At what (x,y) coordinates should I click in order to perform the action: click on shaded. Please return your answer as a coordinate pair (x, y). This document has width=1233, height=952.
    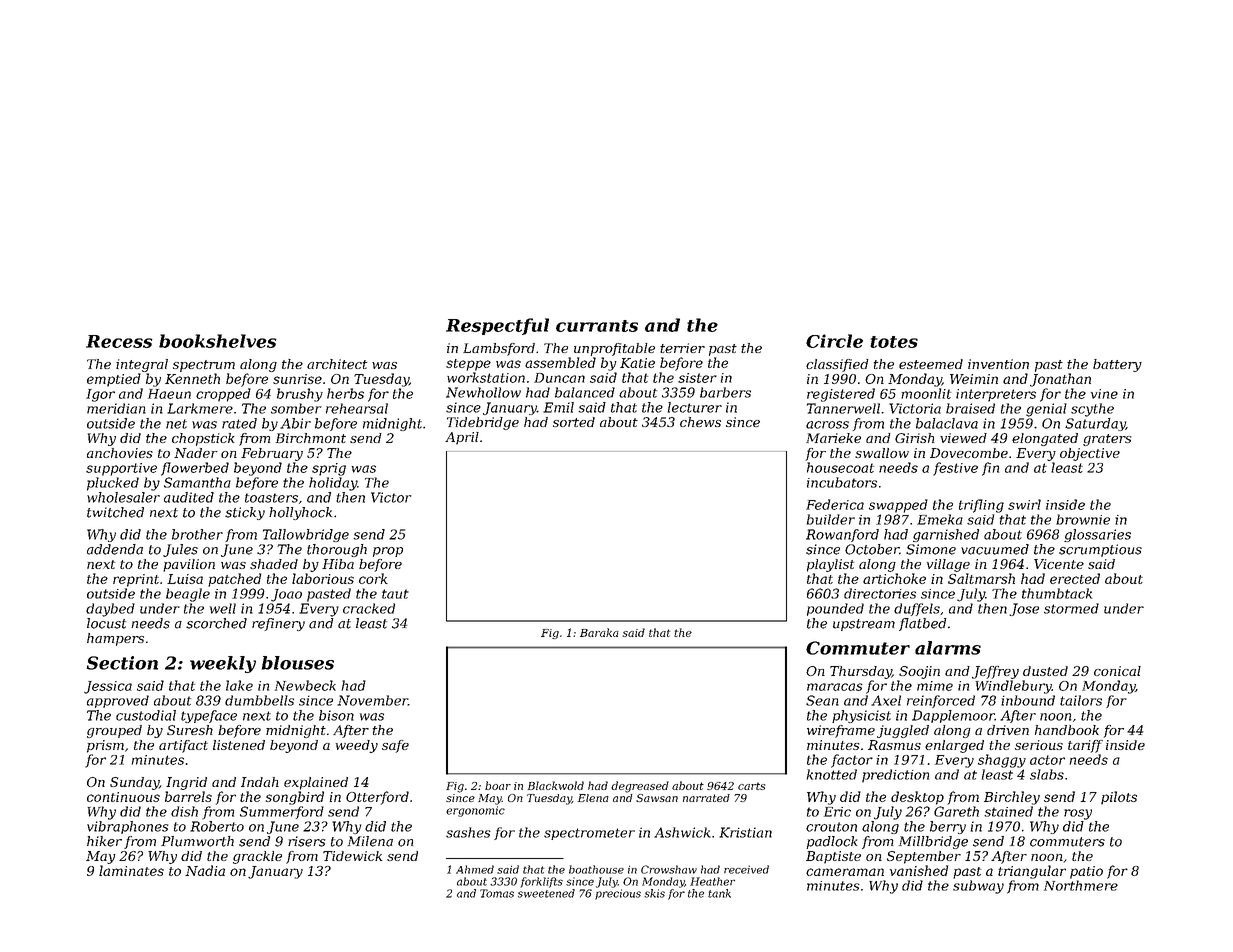
    Looking at the image, I should click on (274, 564).
